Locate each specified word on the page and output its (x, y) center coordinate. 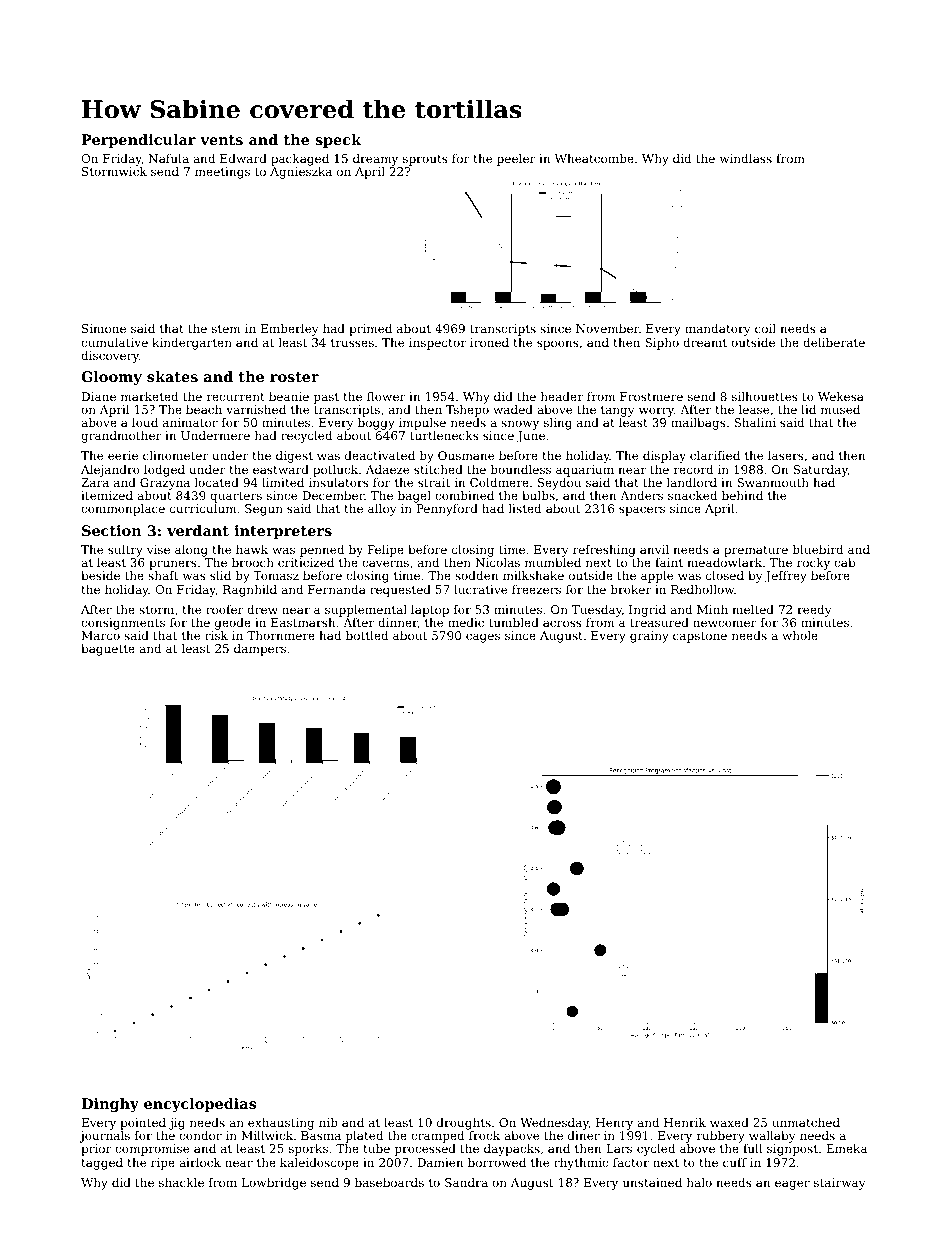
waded (513, 409)
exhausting (281, 1124)
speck (338, 141)
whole (800, 635)
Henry (614, 1124)
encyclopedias (200, 1105)
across (562, 623)
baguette (108, 650)
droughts (464, 1124)
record (693, 469)
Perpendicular (138, 141)
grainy (649, 637)
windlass (746, 158)
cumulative (114, 342)
